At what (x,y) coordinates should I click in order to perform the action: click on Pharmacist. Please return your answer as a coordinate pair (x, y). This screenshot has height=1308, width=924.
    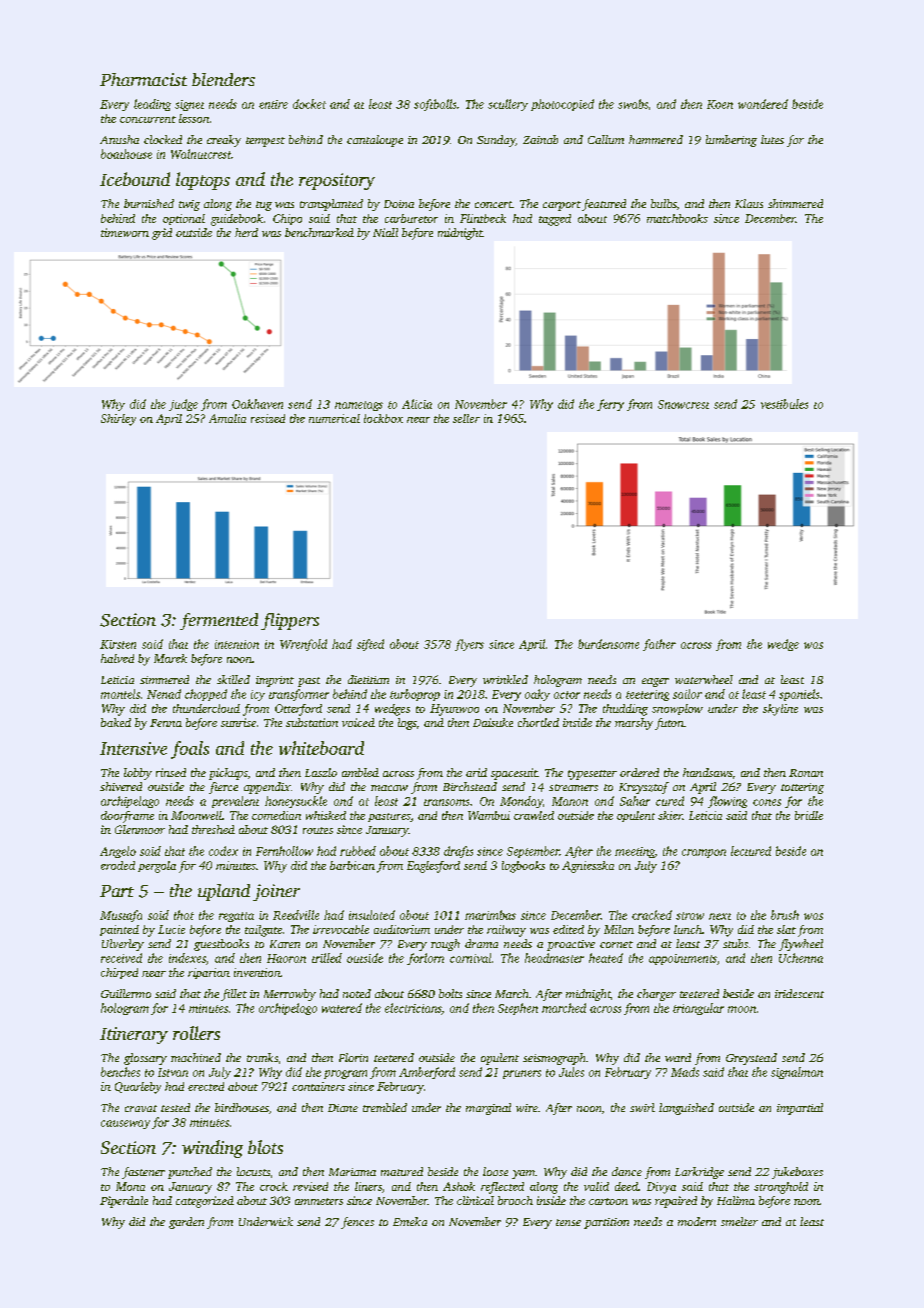
    Looking at the image, I should click on (143, 79).
